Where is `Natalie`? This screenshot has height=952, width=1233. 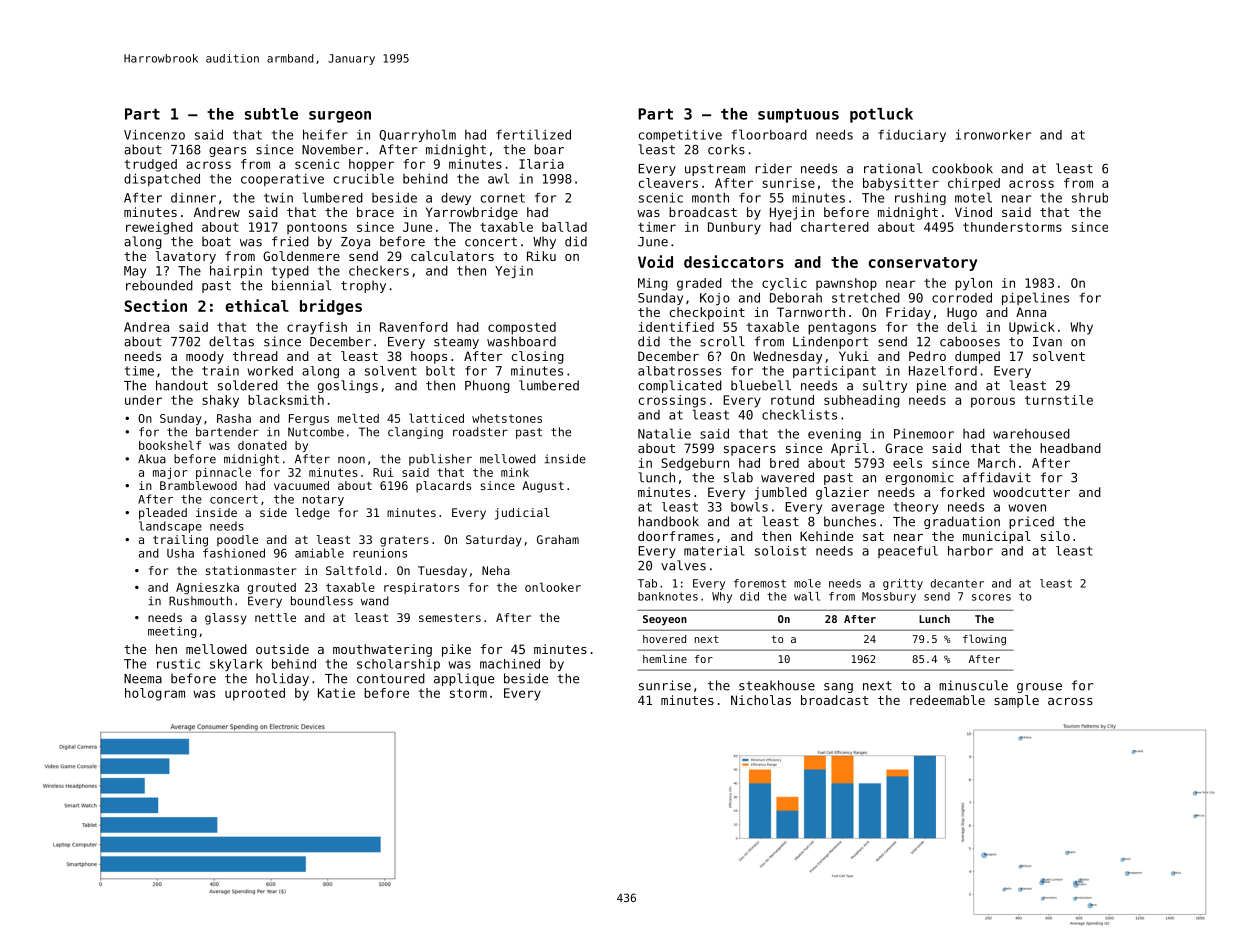
Natalie is located at coordinates (664, 433).
